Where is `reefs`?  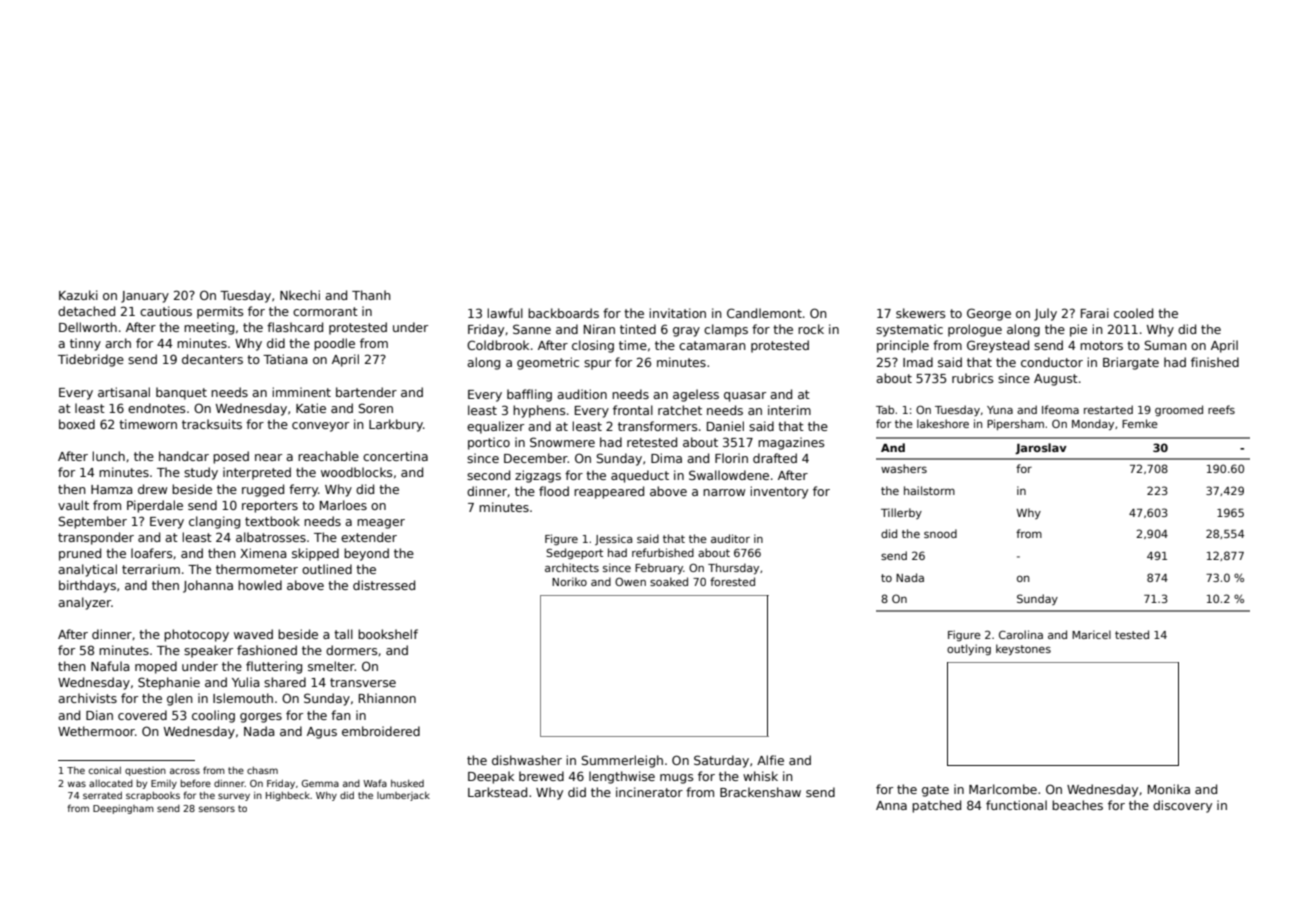 reefs is located at coordinates (1221, 409).
